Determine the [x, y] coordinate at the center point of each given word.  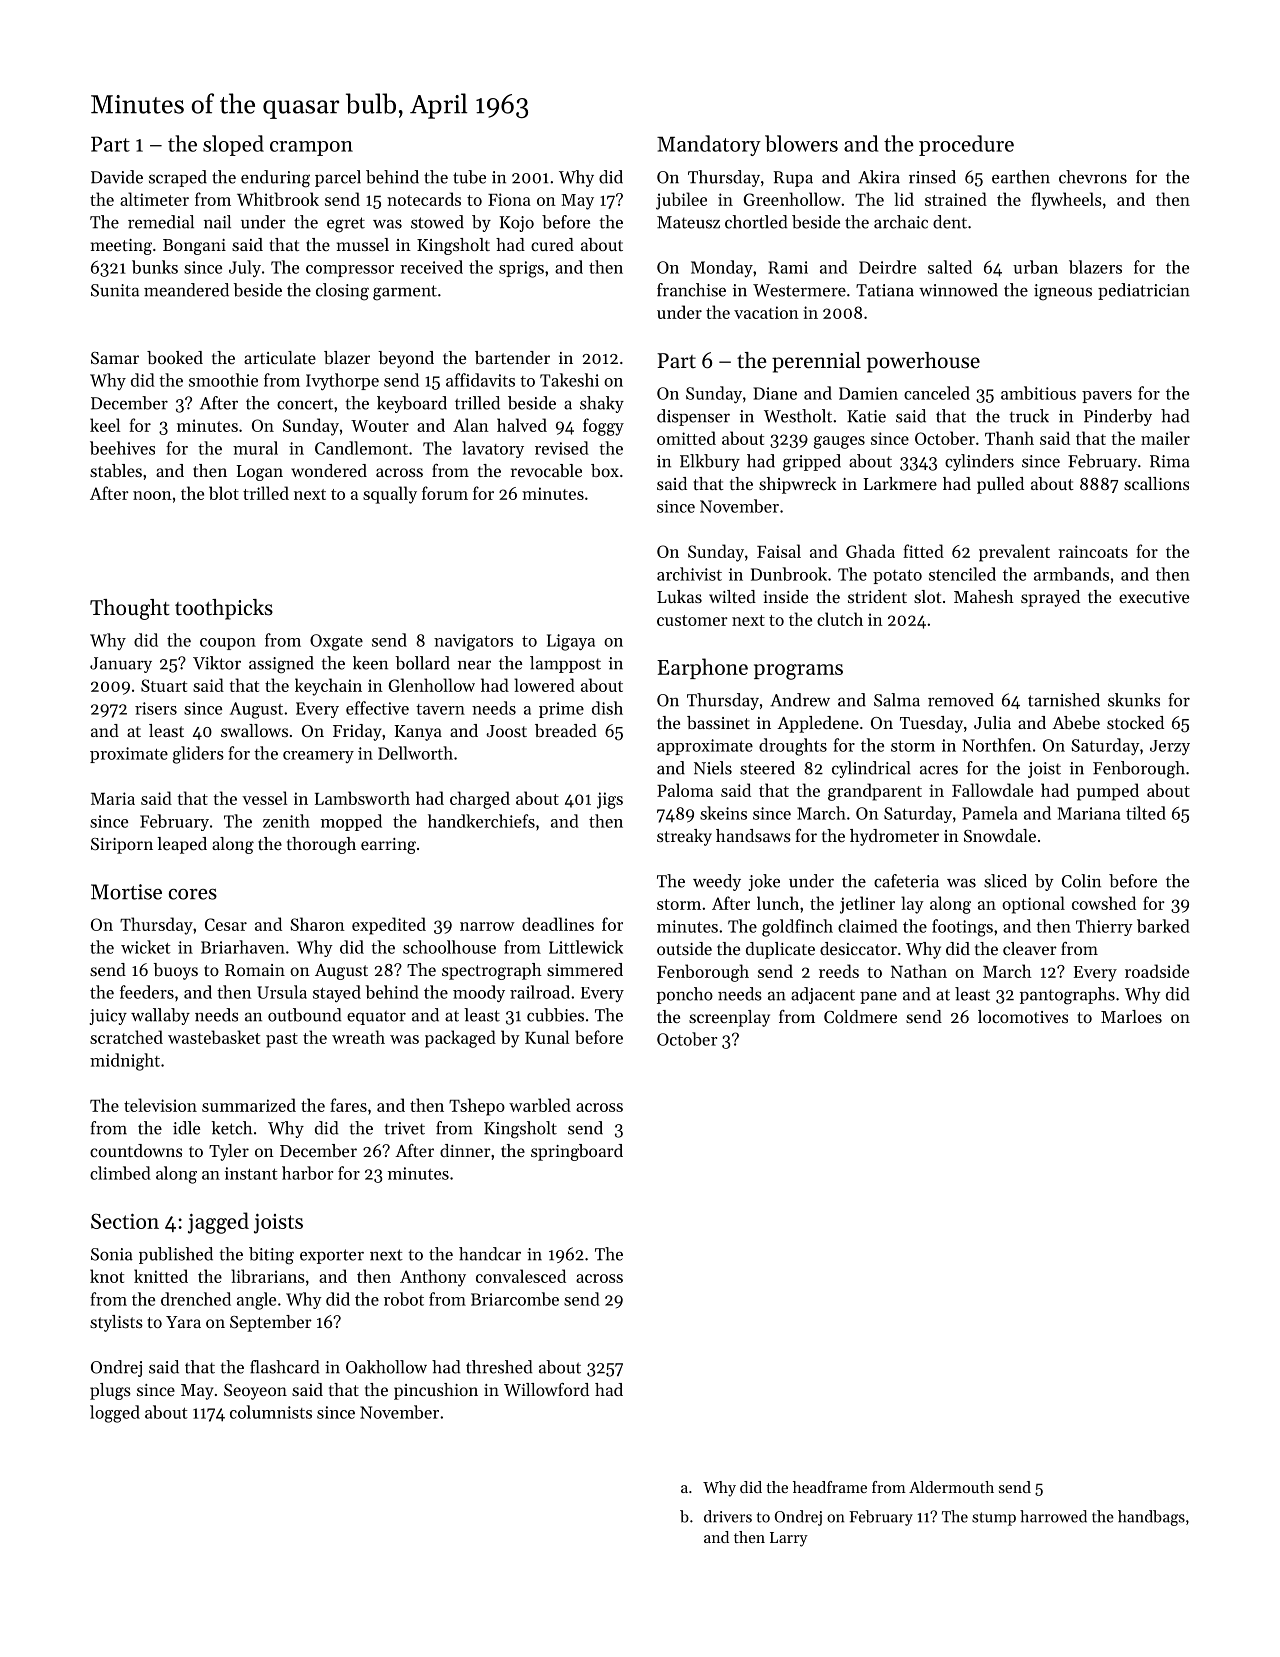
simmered [585, 969]
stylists [116, 1323]
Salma [897, 700]
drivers [728, 1516]
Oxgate [336, 642]
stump [994, 1519]
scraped [178, 178]
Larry [789, 1539]
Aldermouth [951, 1487]
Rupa [793, 179]
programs [798, 672]
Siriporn [122, 846]
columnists [271, 1412]
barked [1163, 926]
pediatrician [1144, 291]
